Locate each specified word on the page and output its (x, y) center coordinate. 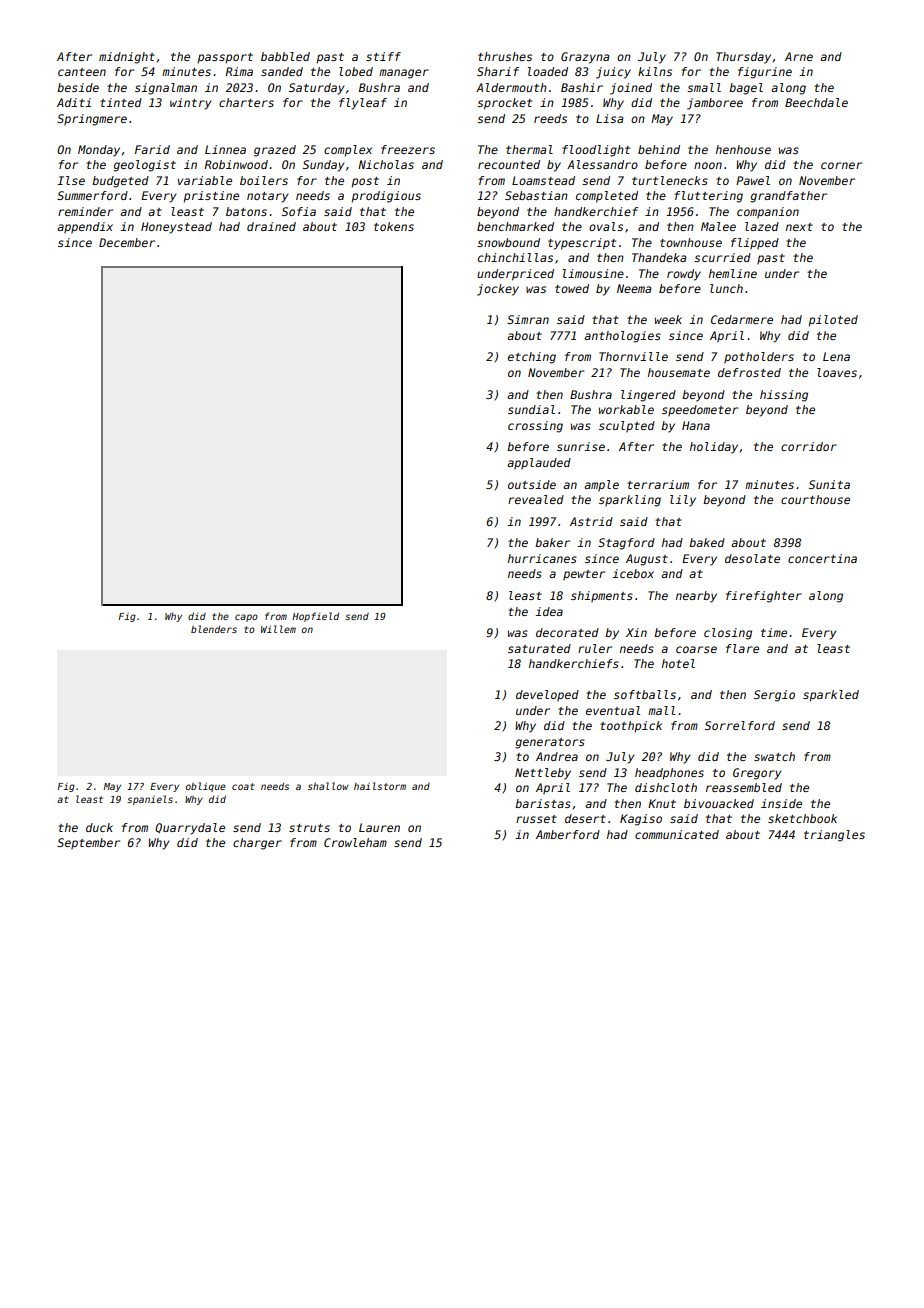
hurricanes (542, 558)
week (668, 319)
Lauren (379, 827)
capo (246, 618)
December (127, 242)
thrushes (505, 56)
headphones (669, 774)
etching (532, 358)
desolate (752, 558)
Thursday (743, 58)
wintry (190, 104)
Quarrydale (190, 829)
